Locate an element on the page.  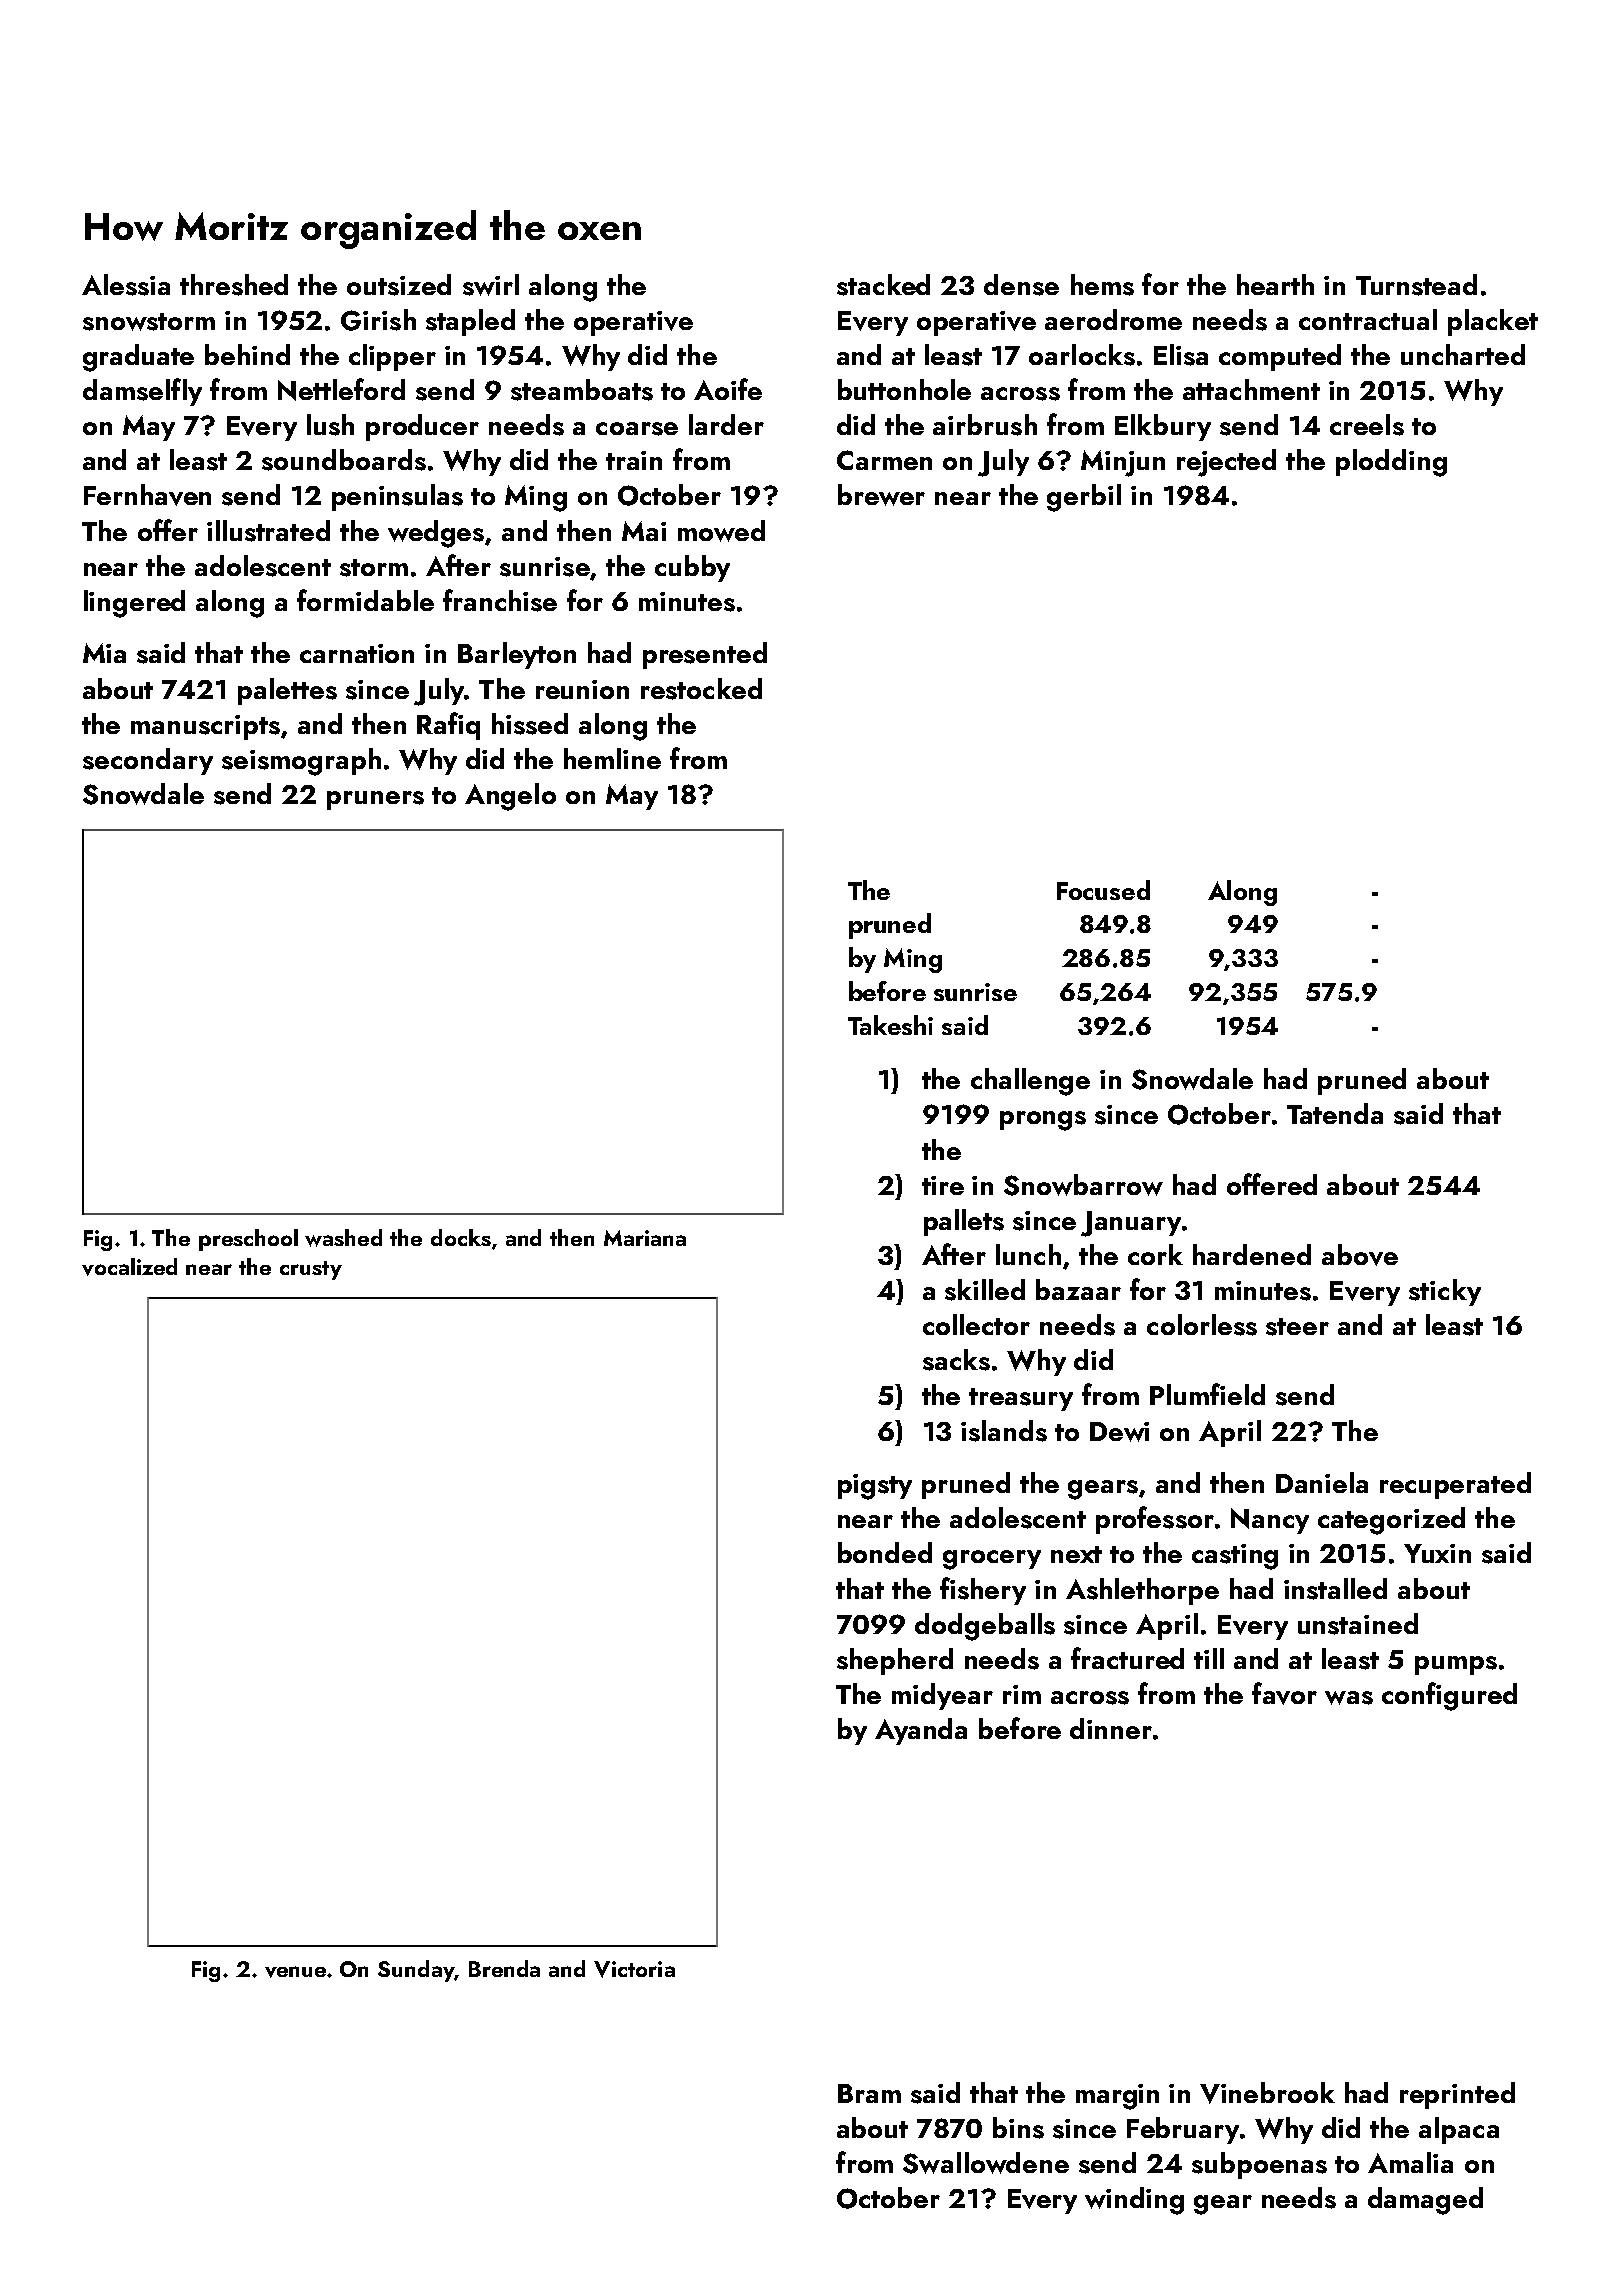
venue is located at coordinates (295, 1972).
